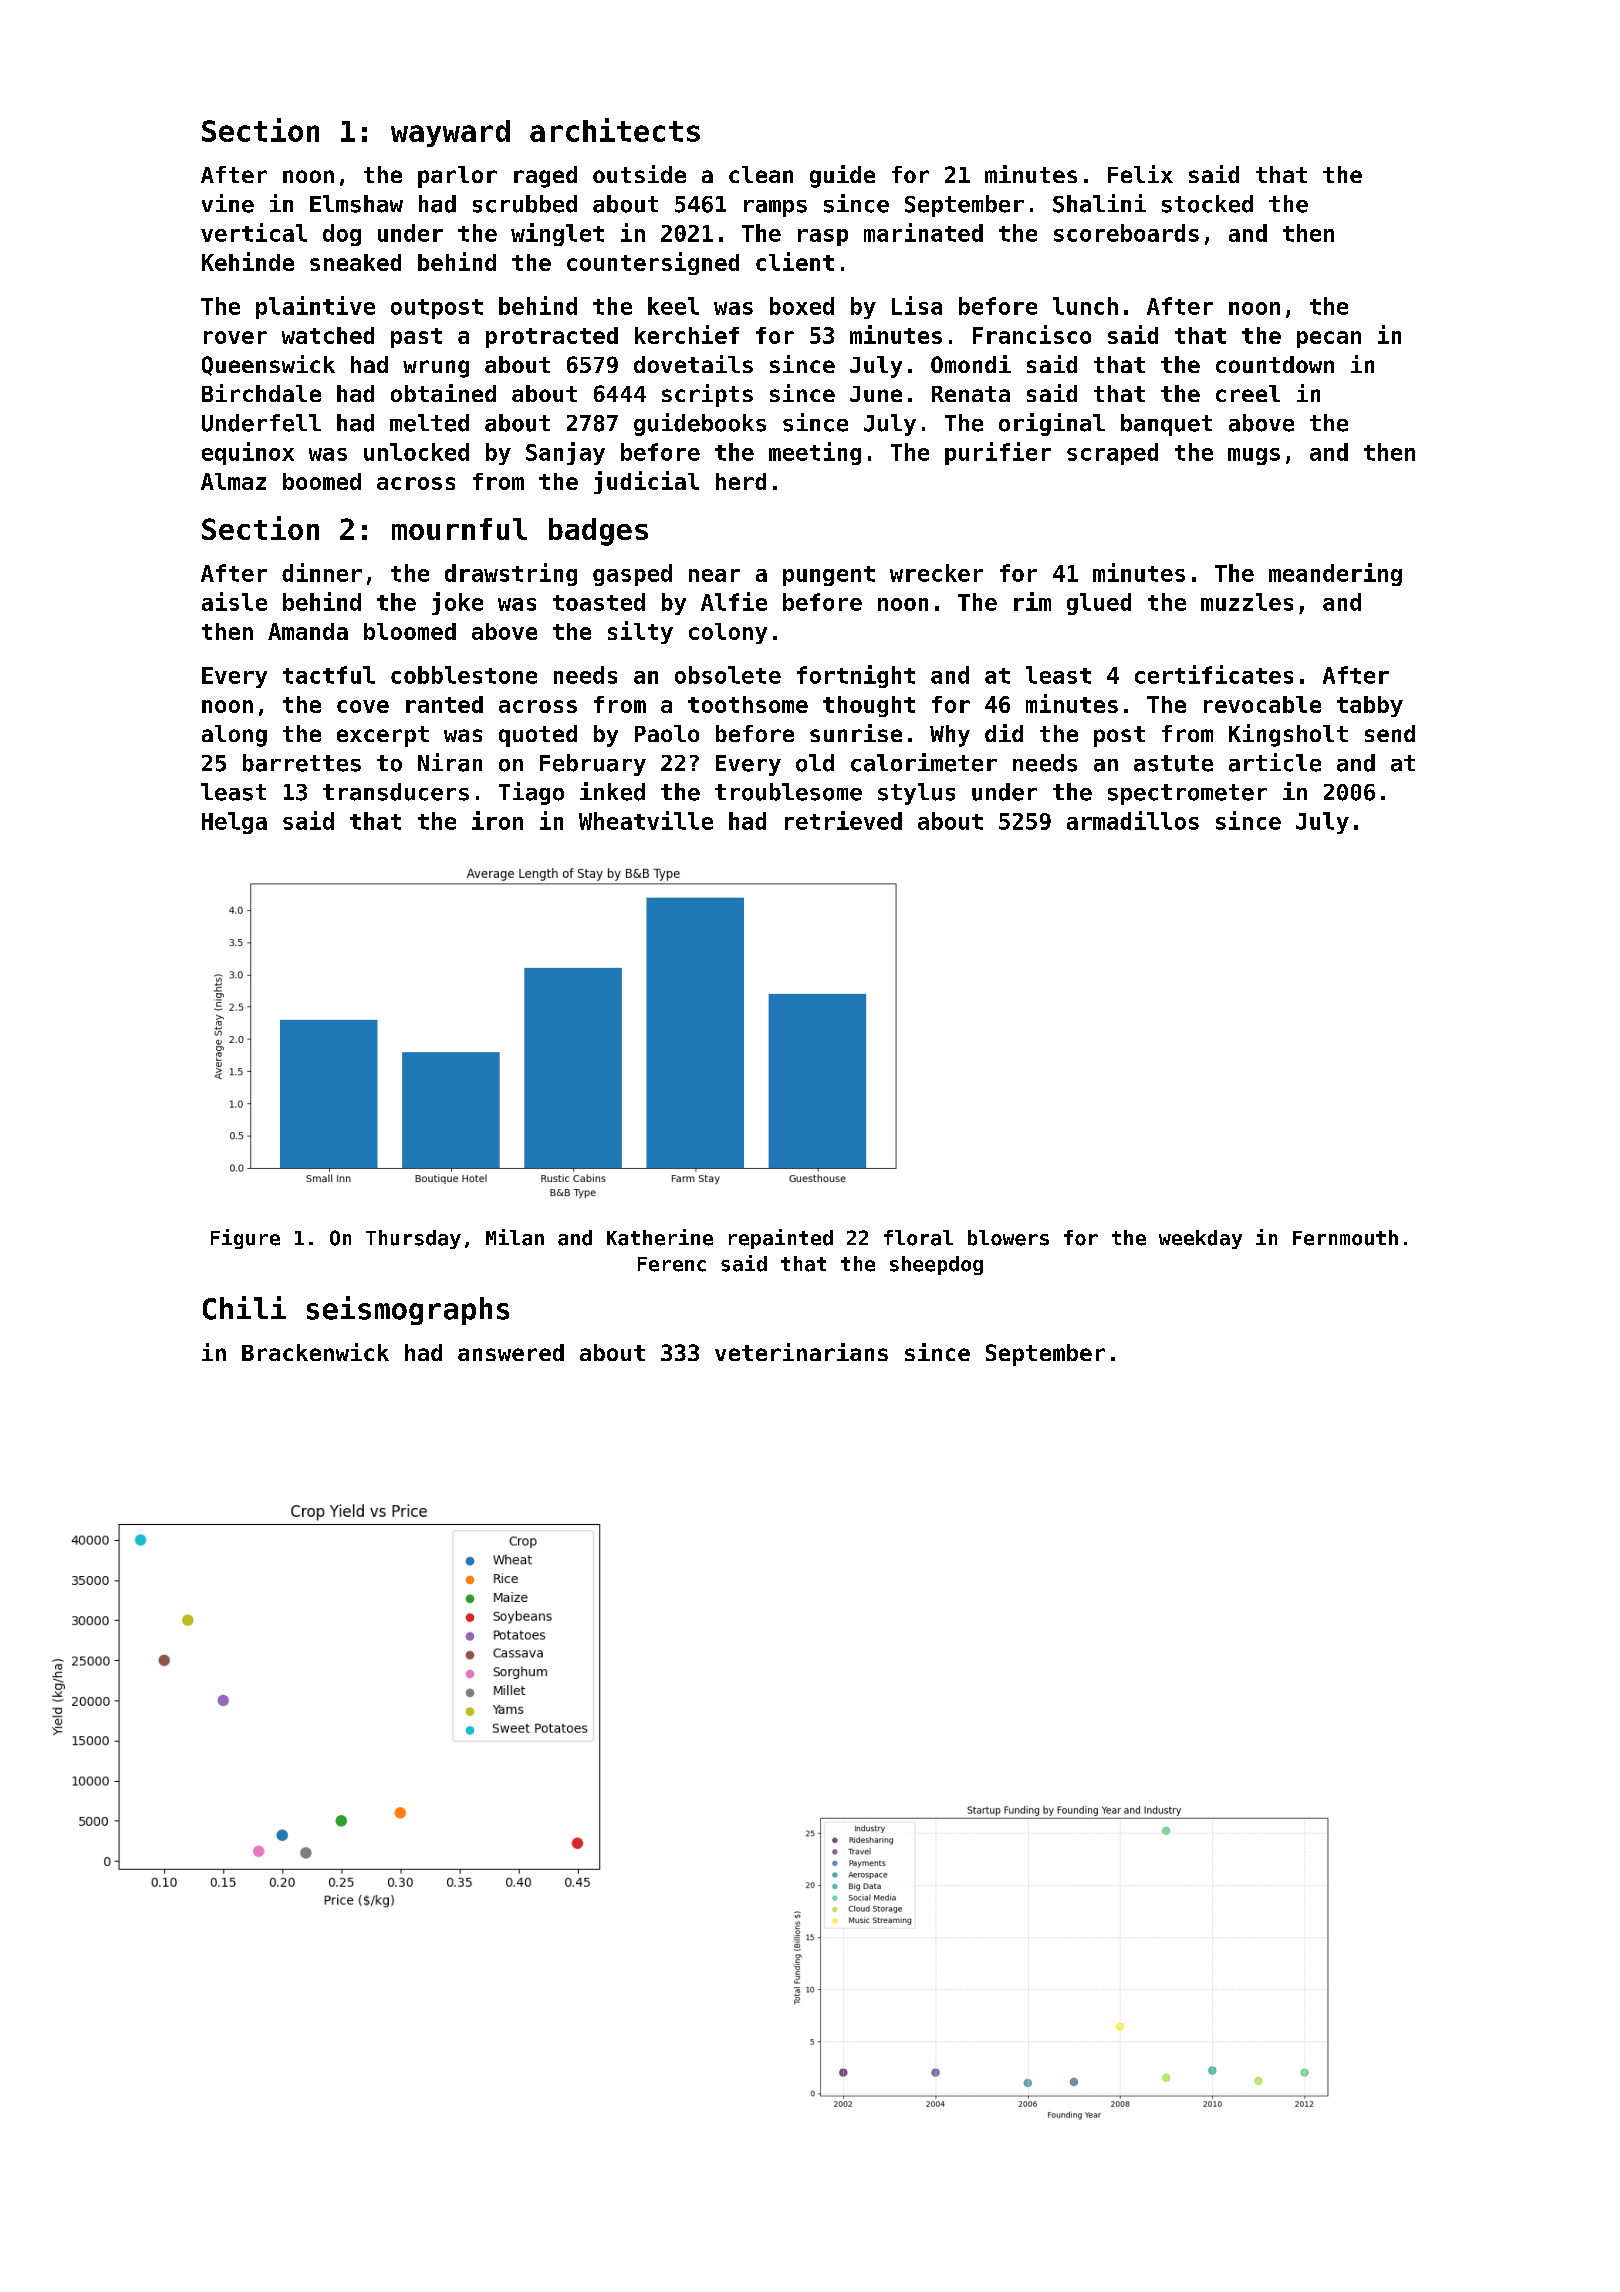 Image resolution: width=1620 pixels, height=2292 pixels. Describe the element at coordinates (1112, 454) in the screenshot. I see `scraped` at that location.
